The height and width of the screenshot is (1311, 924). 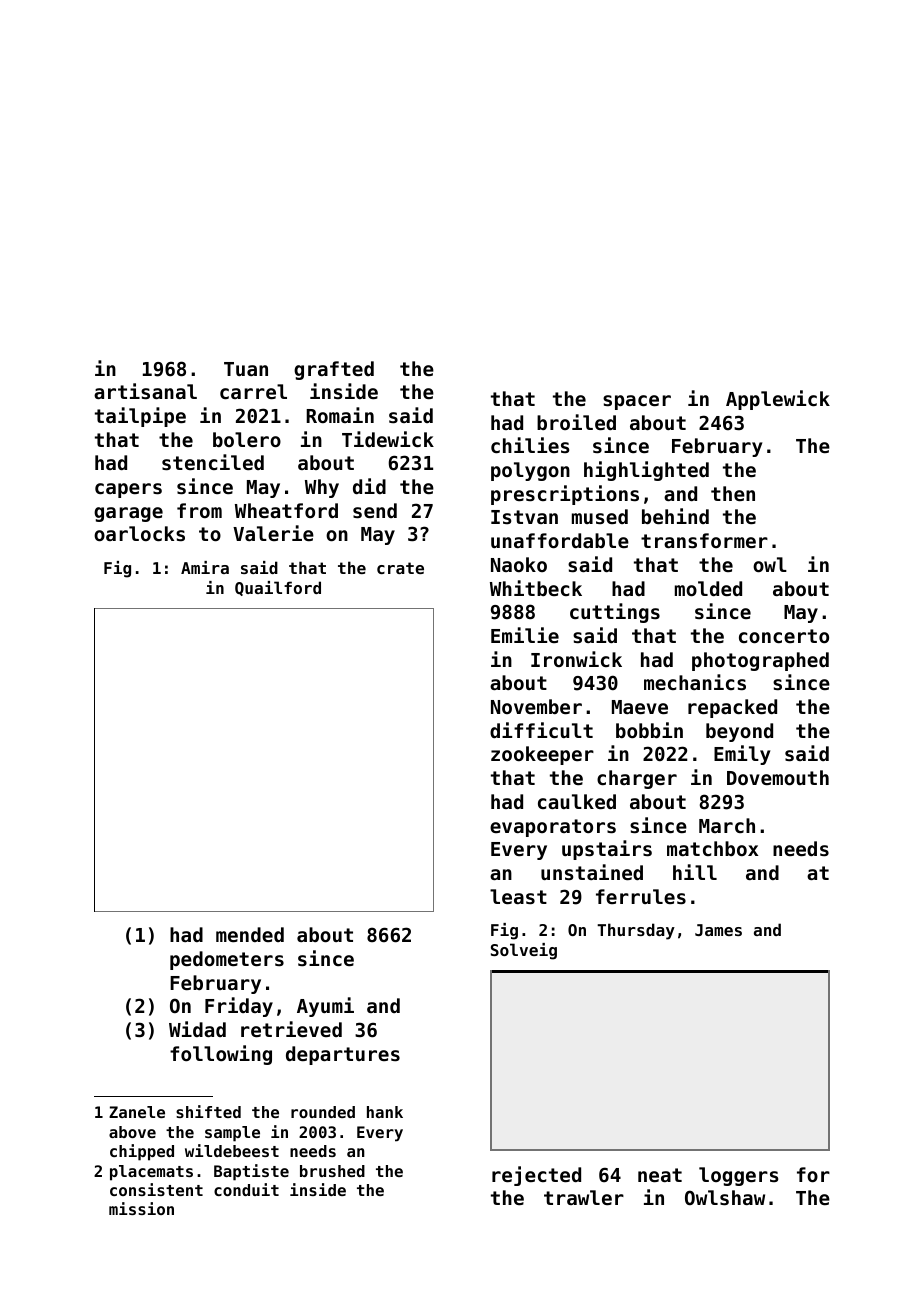 I want to click on bolero, so click(x=247, y=439).
